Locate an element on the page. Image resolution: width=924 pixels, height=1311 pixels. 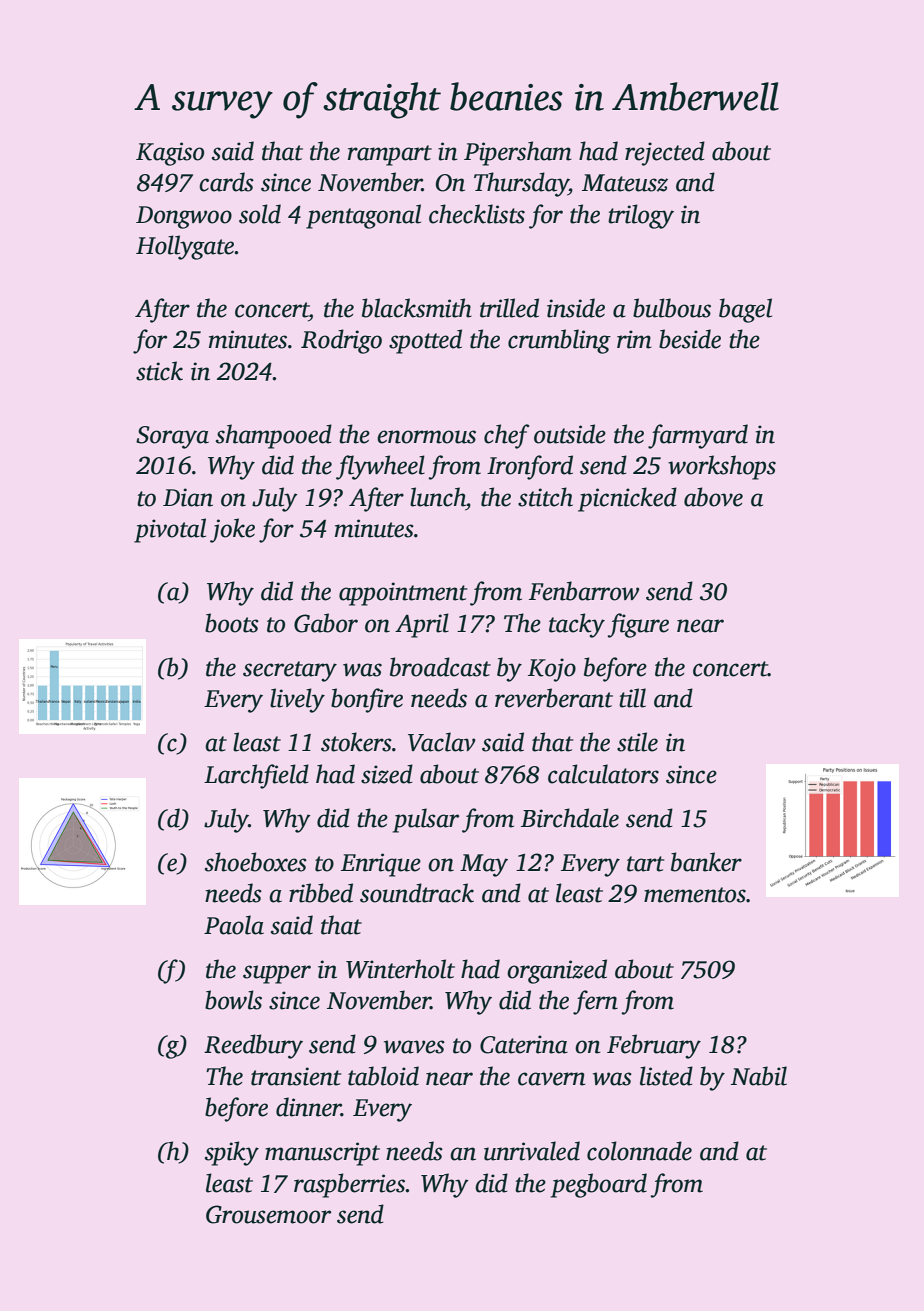
Soraya is located at coordinates (172, 437).
